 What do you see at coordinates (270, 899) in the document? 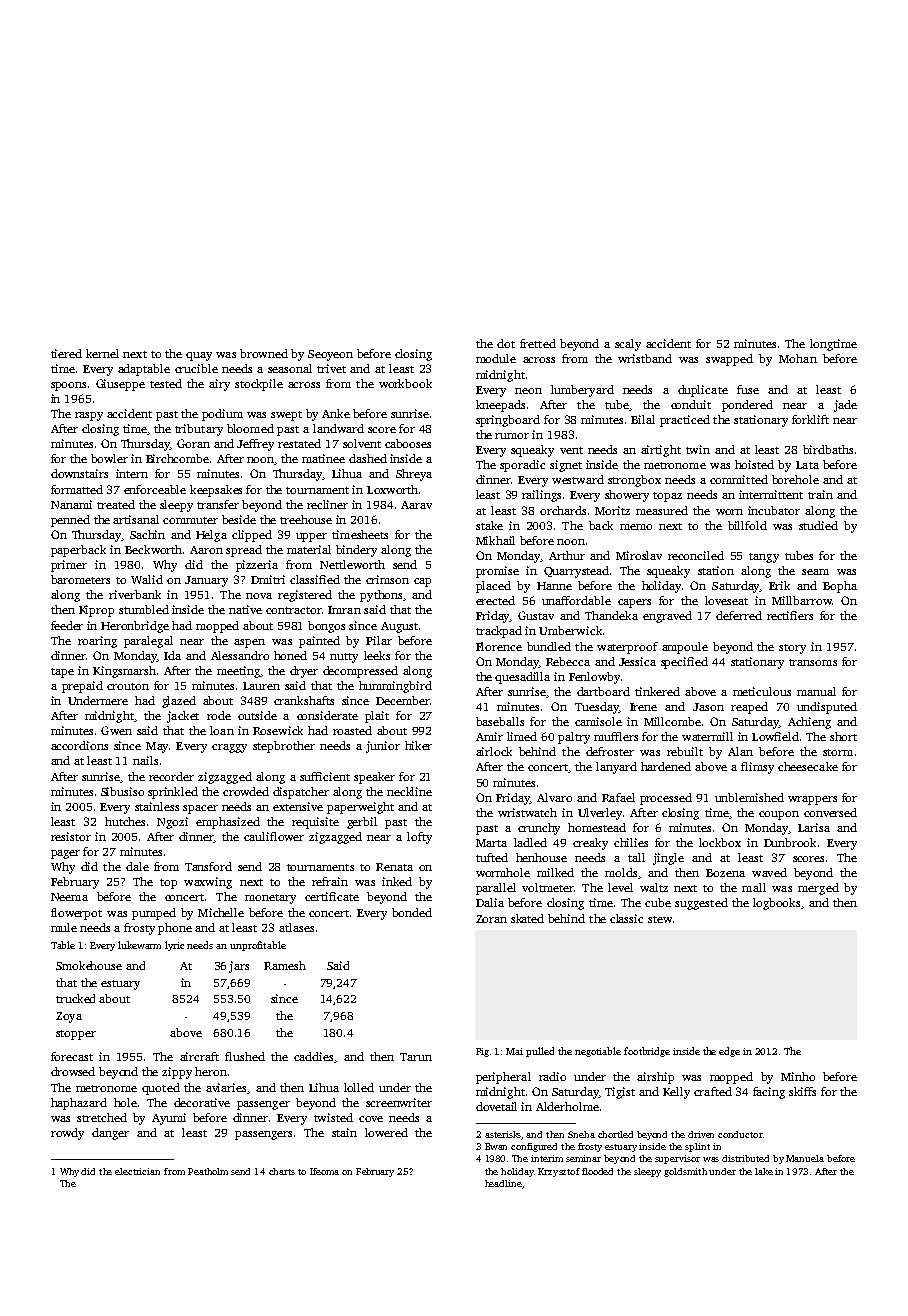
I see `monetary` at bounding box center [270, 899].
